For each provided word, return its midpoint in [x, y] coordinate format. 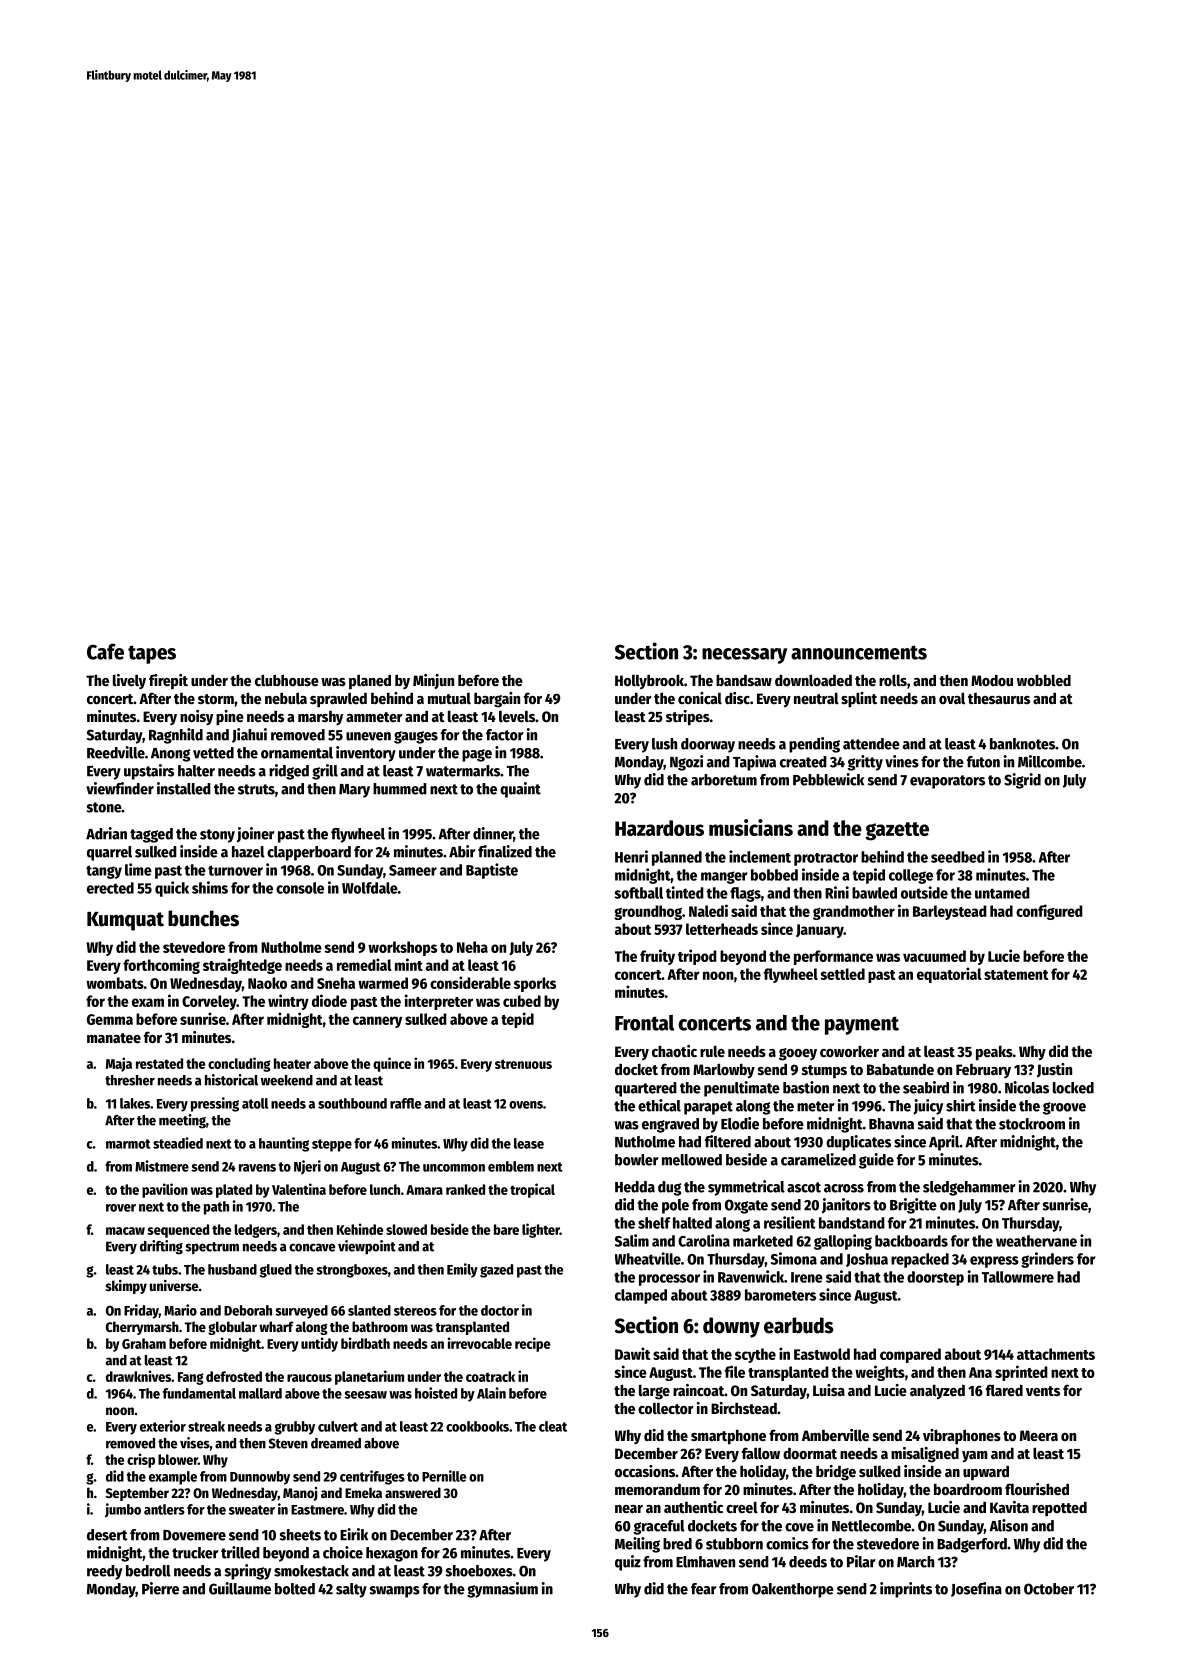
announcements [859, 652]
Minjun [433, 681]
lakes [135, 1103]
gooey [798, 1054]
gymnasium [502, 1590]
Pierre [160, 1588]
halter [196, 771]
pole [675, 1206]
